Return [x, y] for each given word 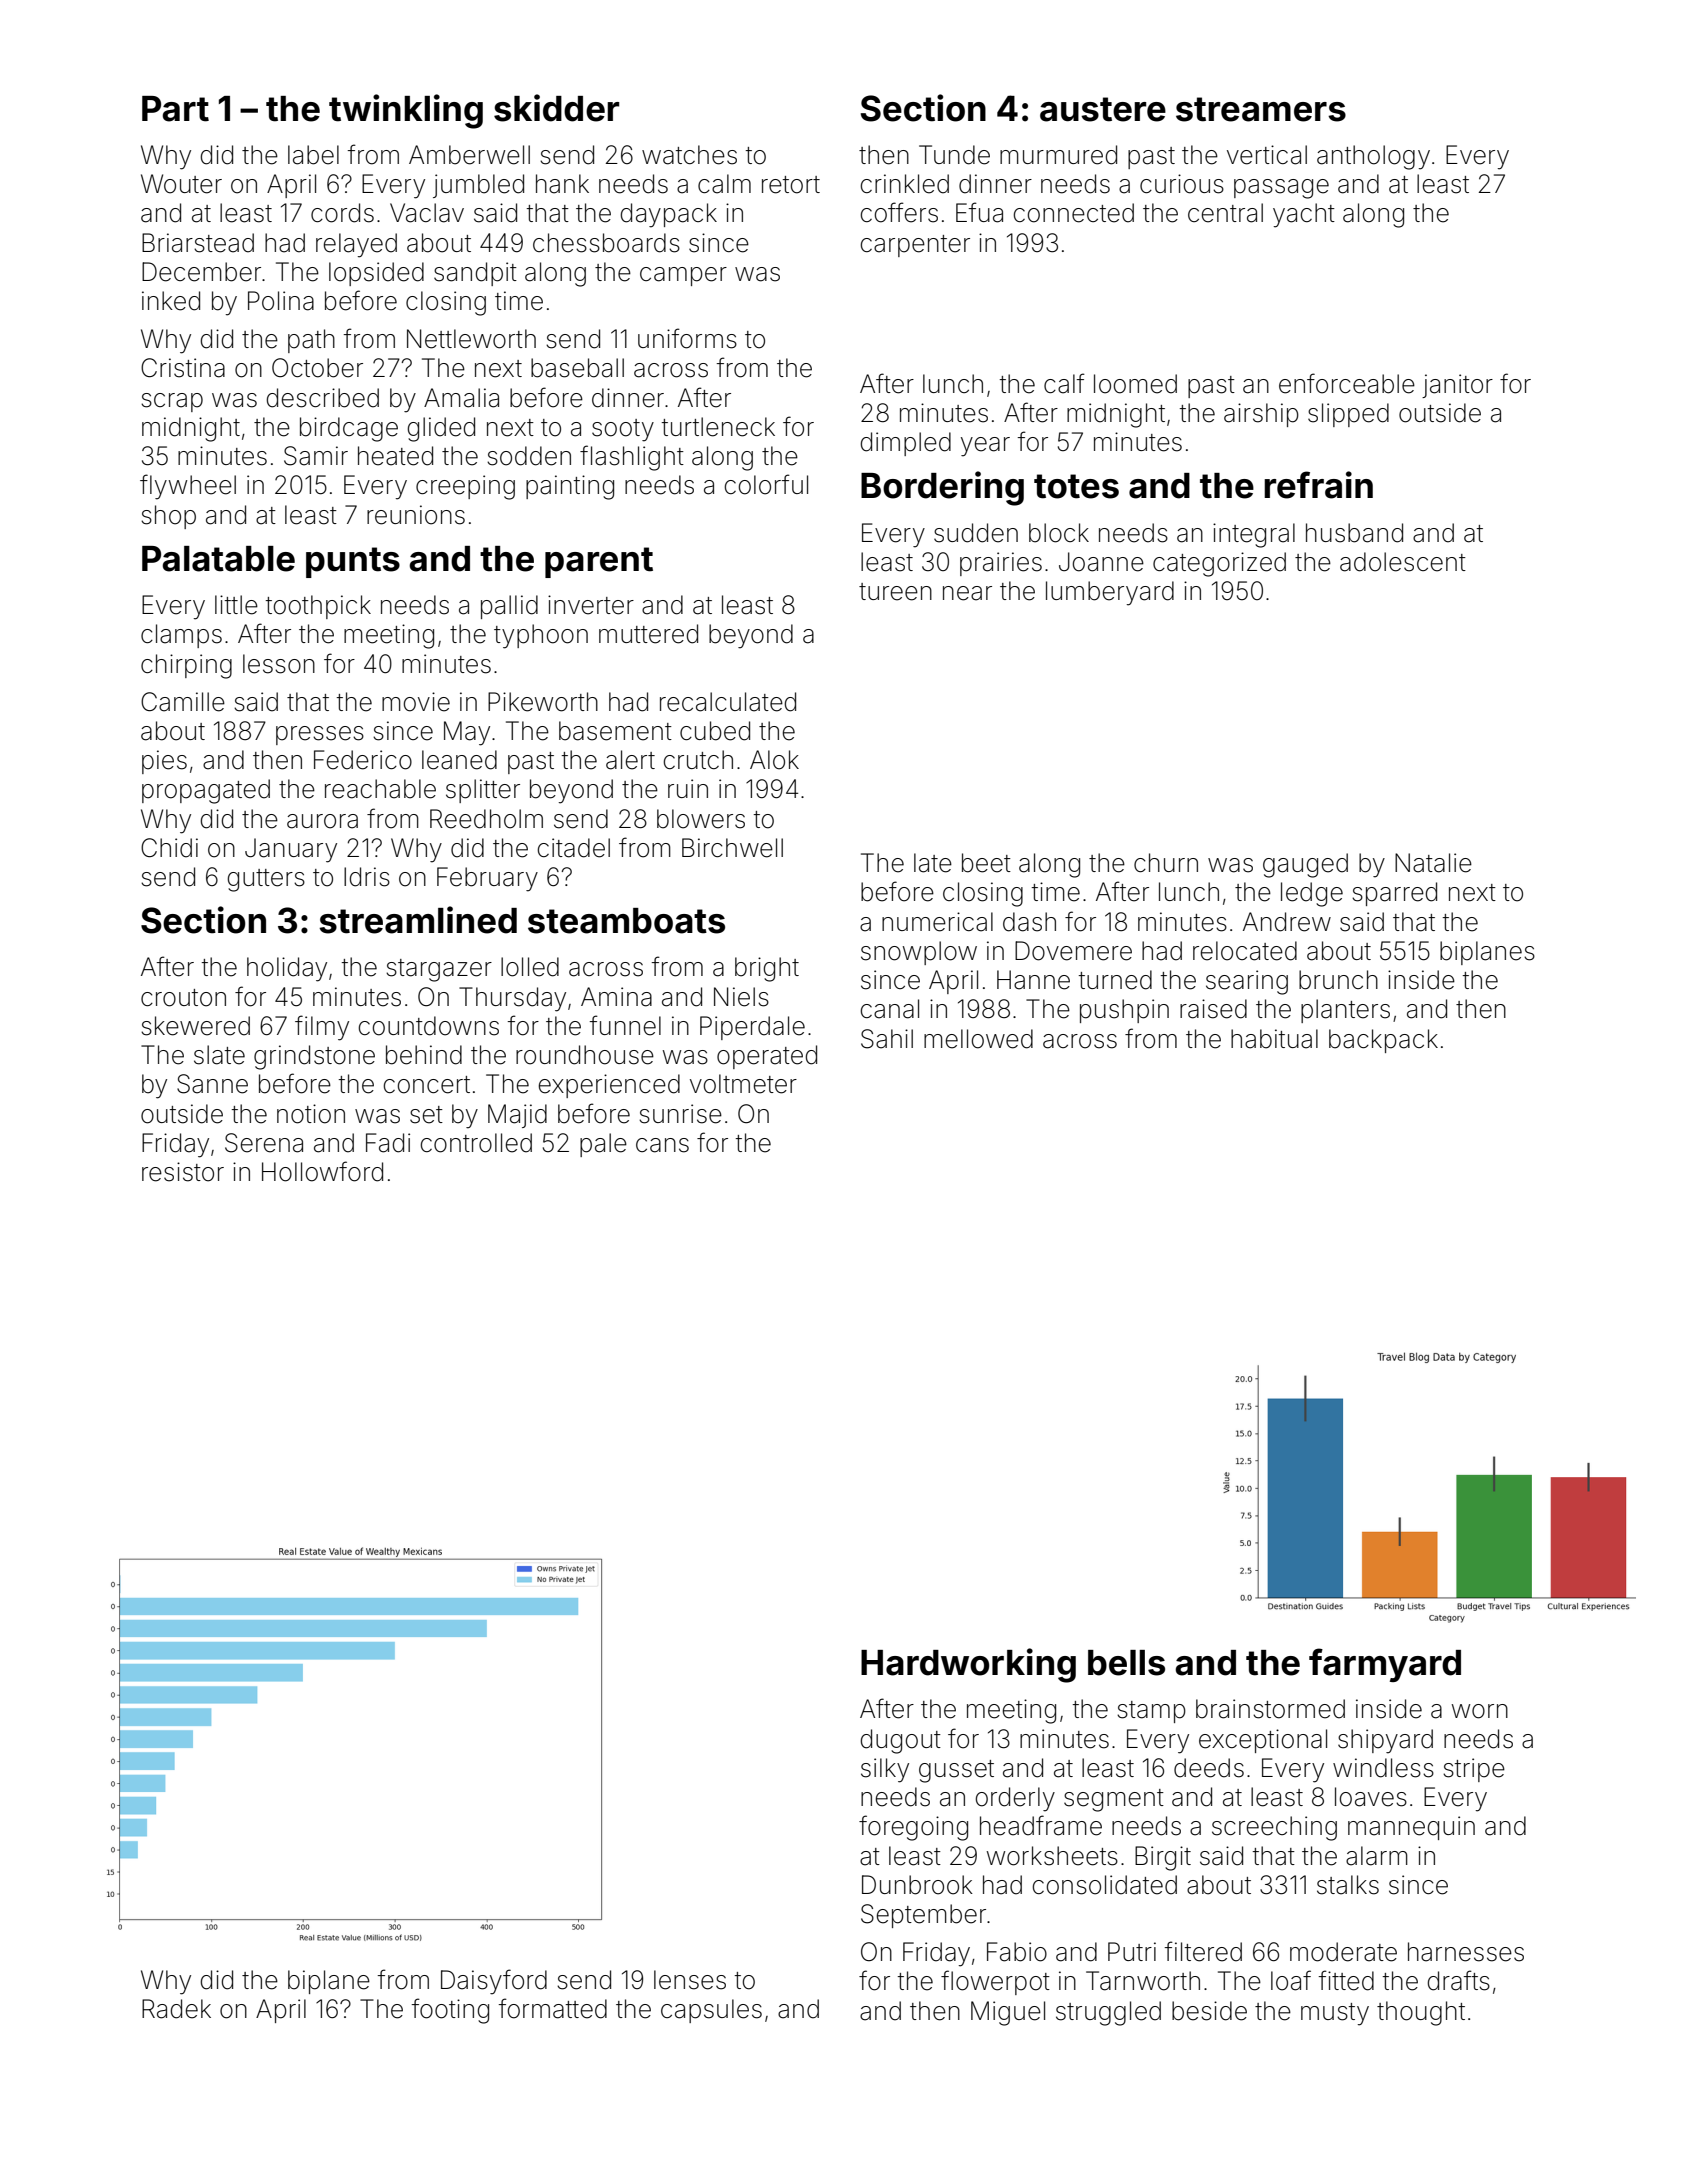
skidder [556, 108]
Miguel [1008, 2013]
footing [450, 2011]
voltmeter [743, 1084]
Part [175, 109]
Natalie [1433, 863]
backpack [1383, 1041]
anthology [1373, 157]
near [967, 593]
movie [416, 702]
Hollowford [322, 1171]
